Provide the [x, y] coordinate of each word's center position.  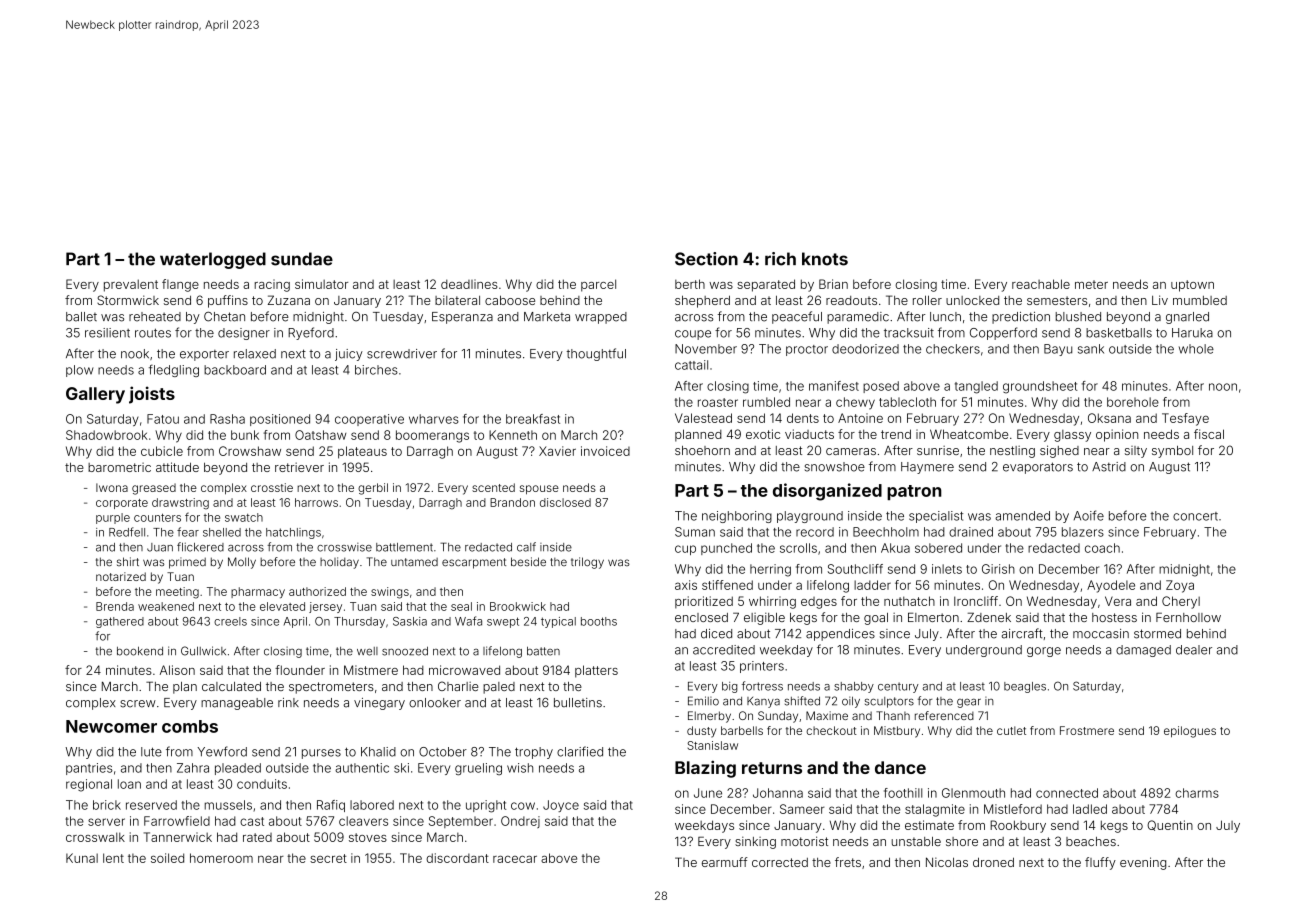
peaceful [797, 317]
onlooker [435, 703]
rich [780, 259]
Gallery [95, 395]
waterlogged [213, 260]
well [367, 651]
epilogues [1190, 732]
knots [825, 259]
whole [1196, 349]
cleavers [363, 821]
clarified [580, 751]
